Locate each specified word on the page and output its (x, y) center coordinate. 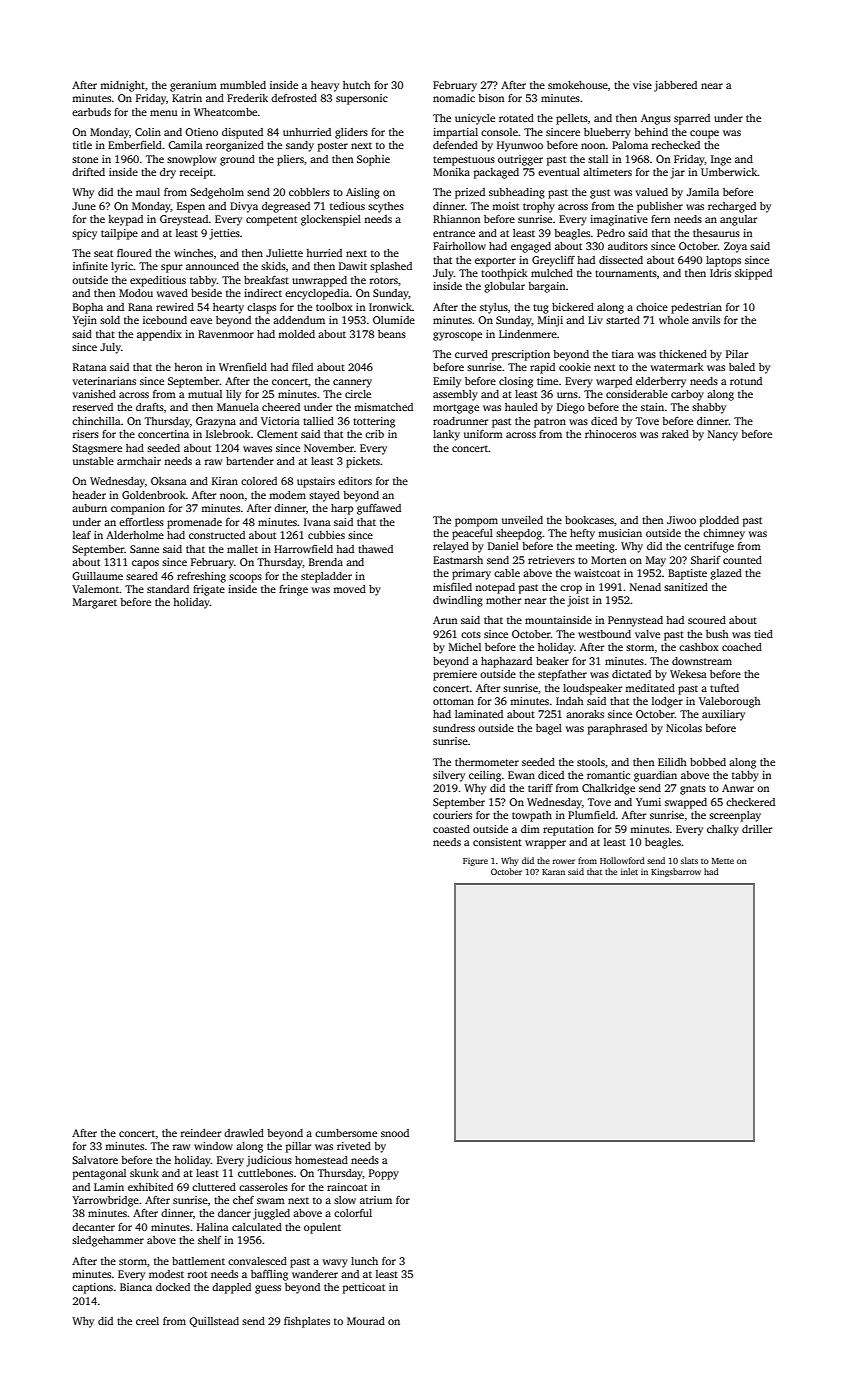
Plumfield (592, 815)
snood (395, 1133)
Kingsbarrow (676, 872)
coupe (704, 134)
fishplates (307, 1322)
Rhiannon (456, 219)
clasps (261, 308)
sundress (454, 728)
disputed (242, 133)
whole (674, 320)
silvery (449, 776)
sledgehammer (108, 1241)
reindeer (201, 1133)
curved (471, 354)
